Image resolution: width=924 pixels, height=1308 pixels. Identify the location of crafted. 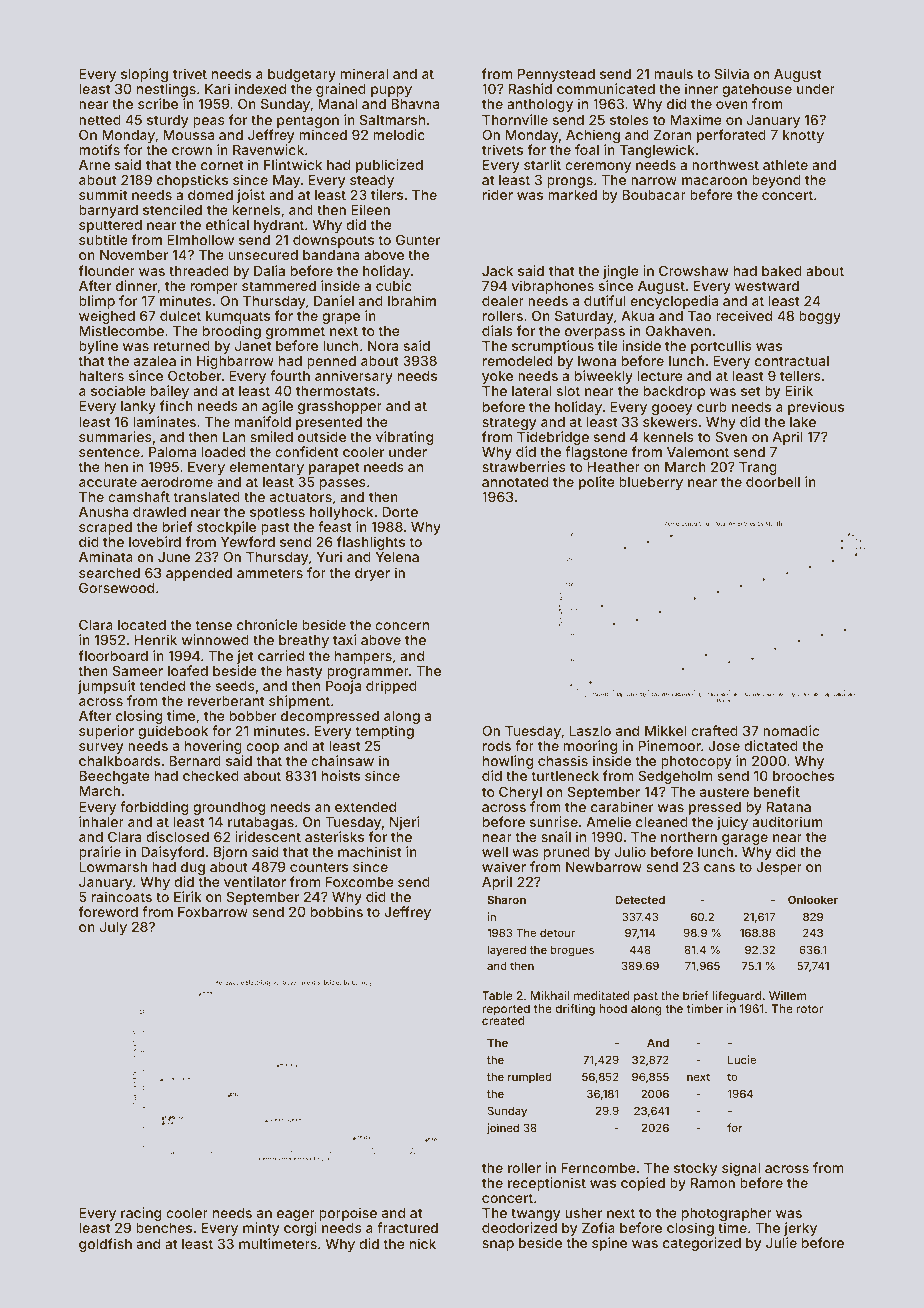
(714, 730).
